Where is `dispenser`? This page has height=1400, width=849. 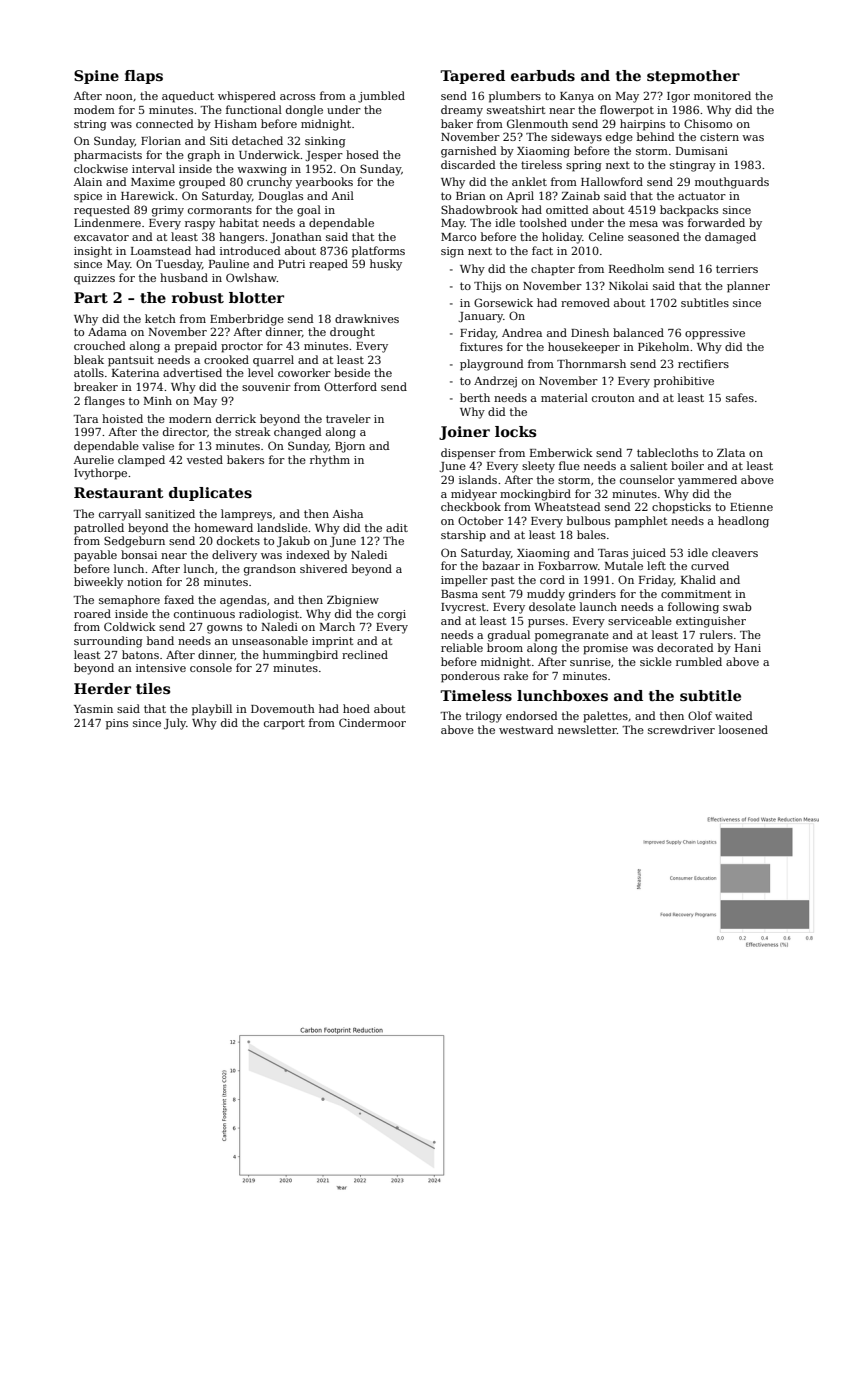
dispenser is located at coordinates (468, 454).
